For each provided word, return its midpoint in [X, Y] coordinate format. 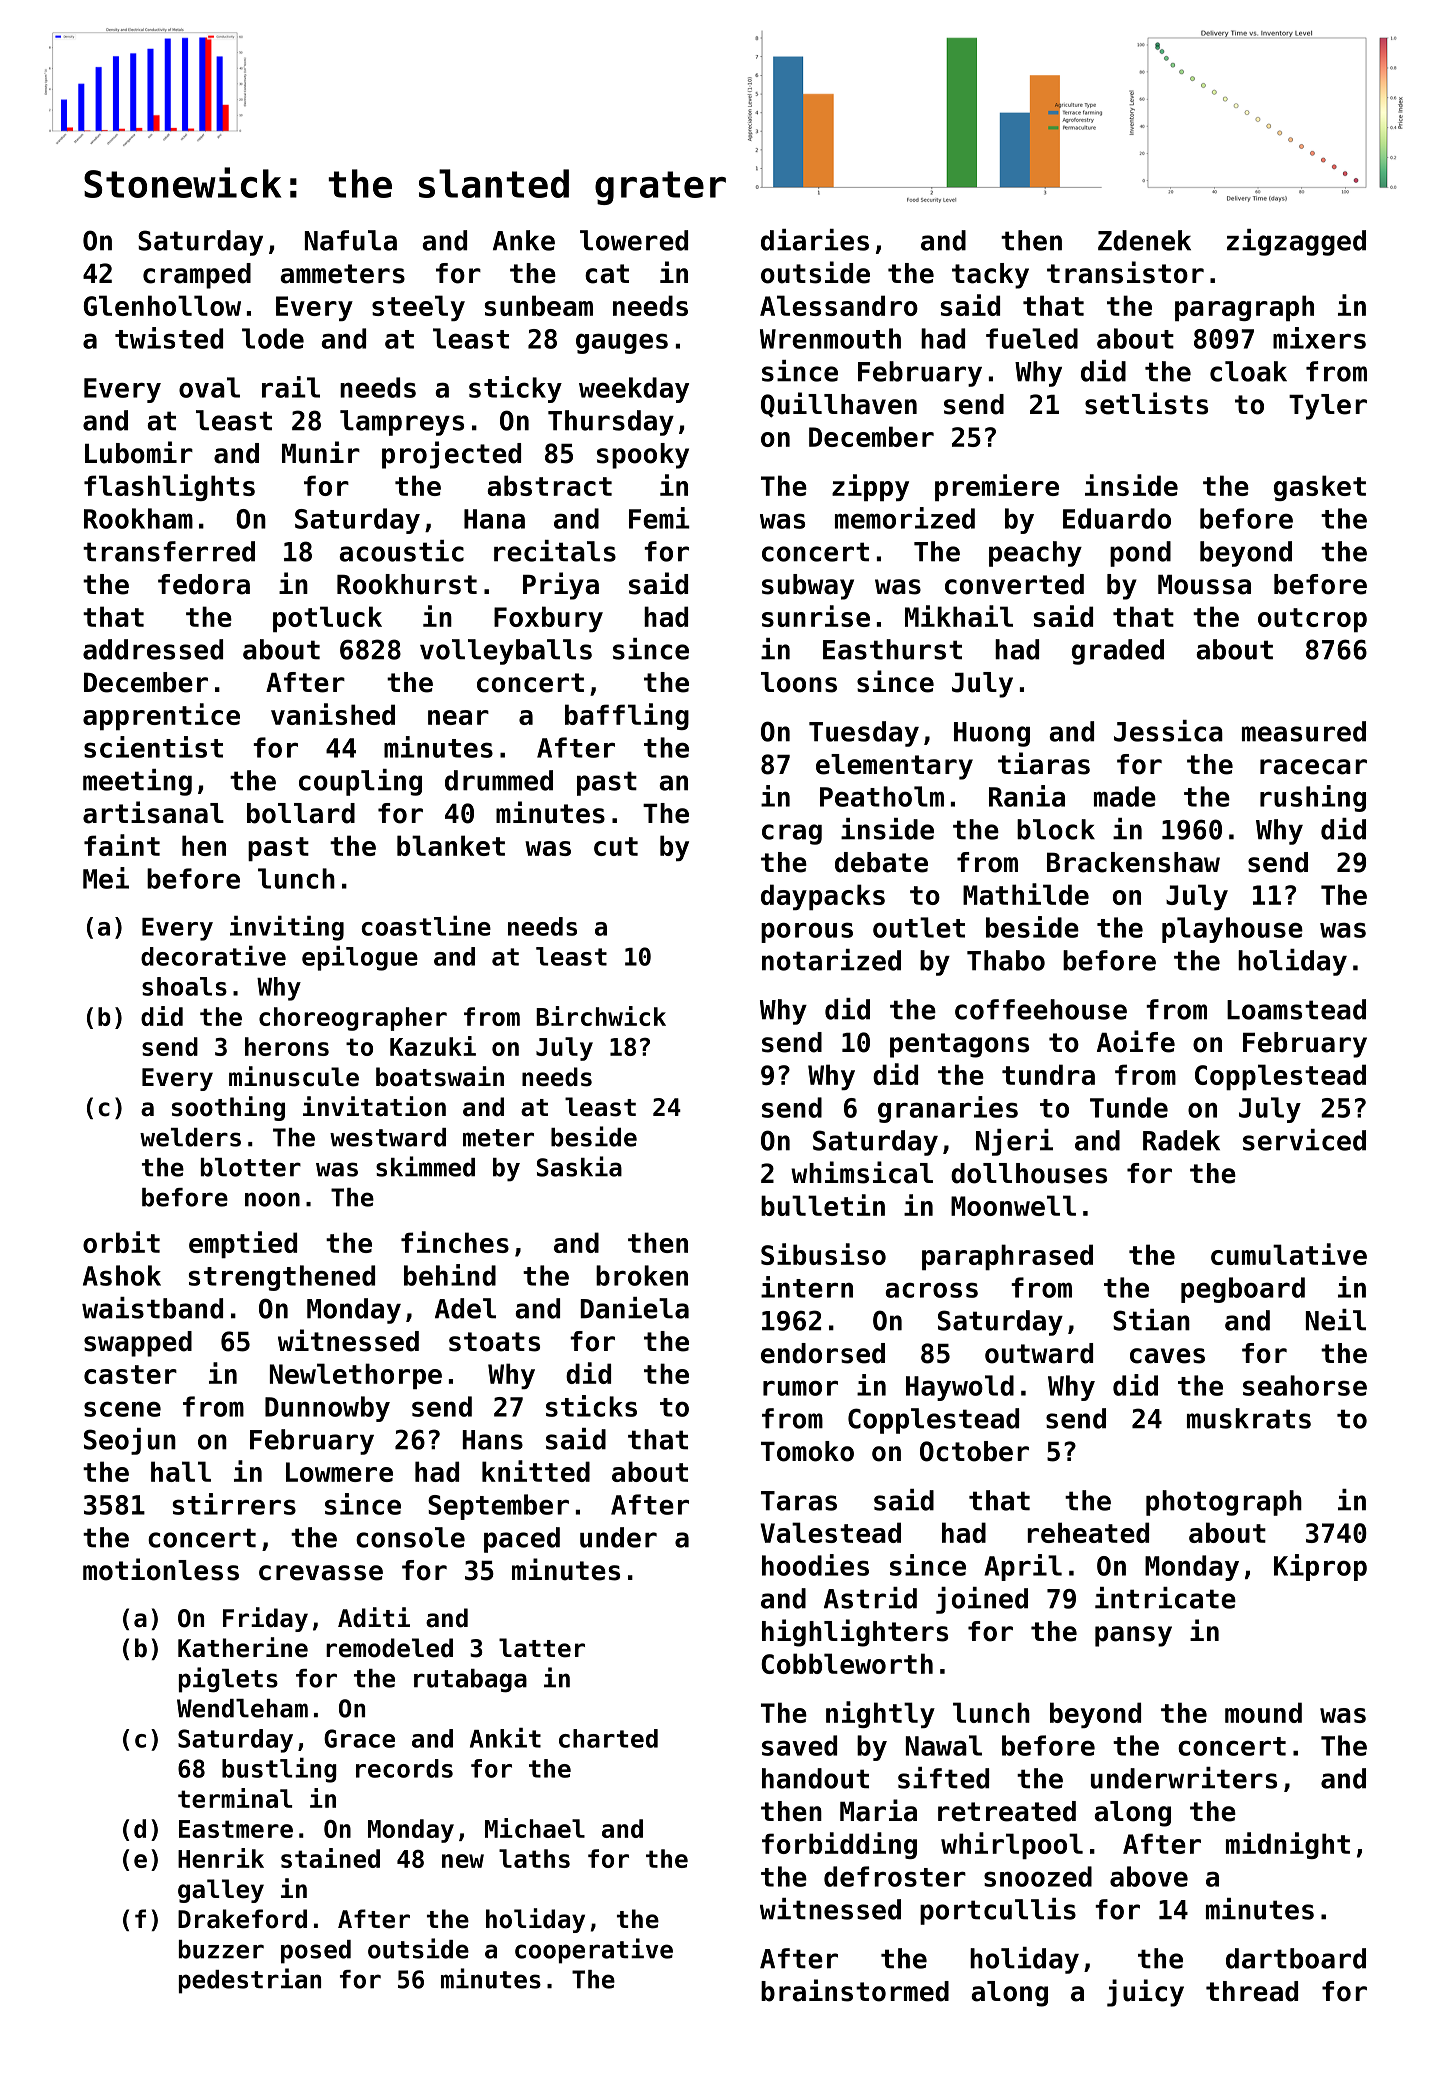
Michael [535, 1828]
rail [291, 387]
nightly [880, 1714]
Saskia [579, 1166]
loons [799, 682]
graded [1118, 652]
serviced [1304, 1140]
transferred [169, 551]
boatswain [440, 1076]
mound [1263, 1712]
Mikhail [959, 616]
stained [330, 1858]
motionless [161, 1569]
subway [808, 587]
